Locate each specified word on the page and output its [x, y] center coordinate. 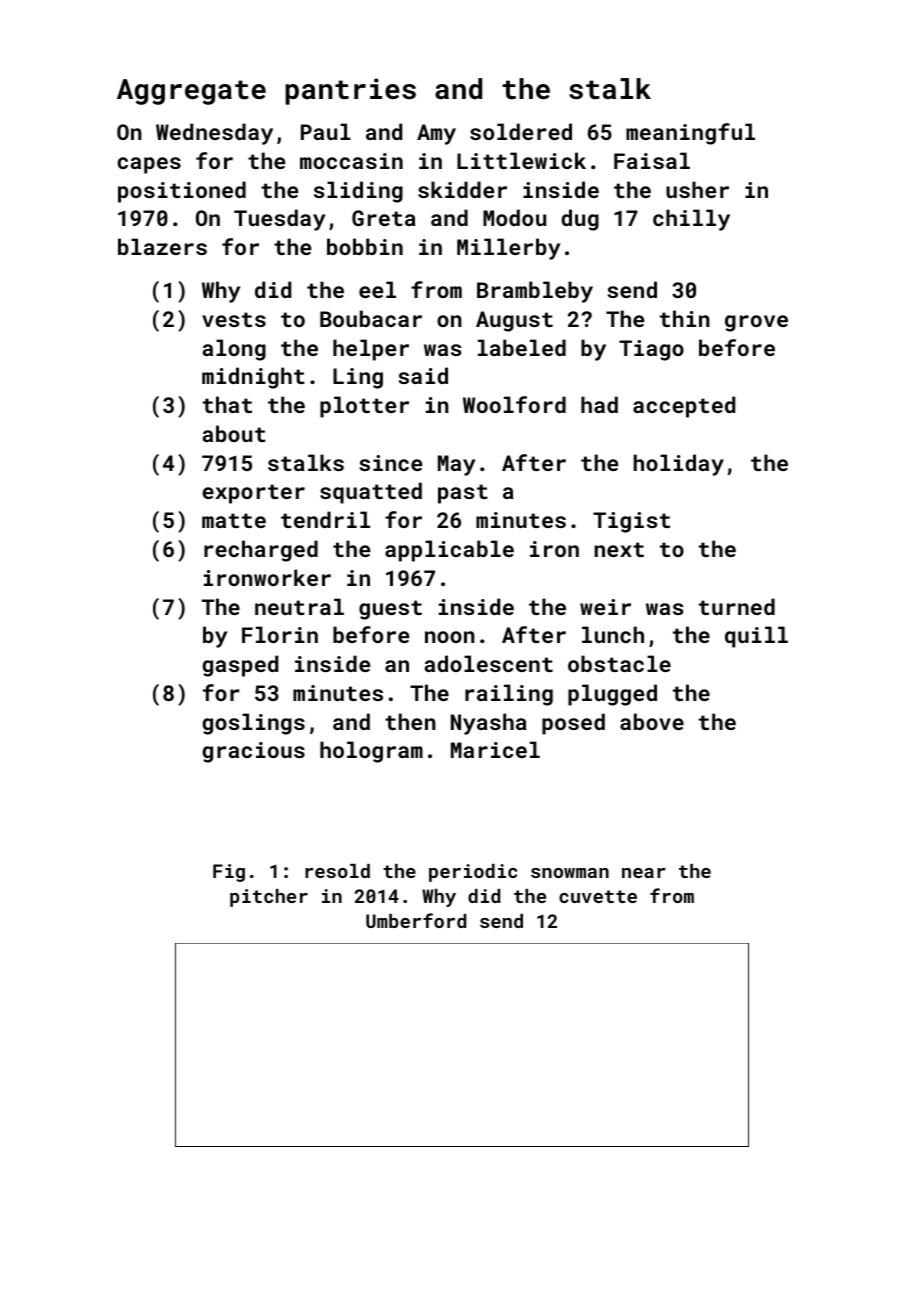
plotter [364, 407]
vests [234, 319]
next [619, 549]
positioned [182, 192]
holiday [679, 465]
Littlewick [521, 160]
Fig [229, 873]
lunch [613, 634]
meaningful [690, 134]
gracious [253, 752]
